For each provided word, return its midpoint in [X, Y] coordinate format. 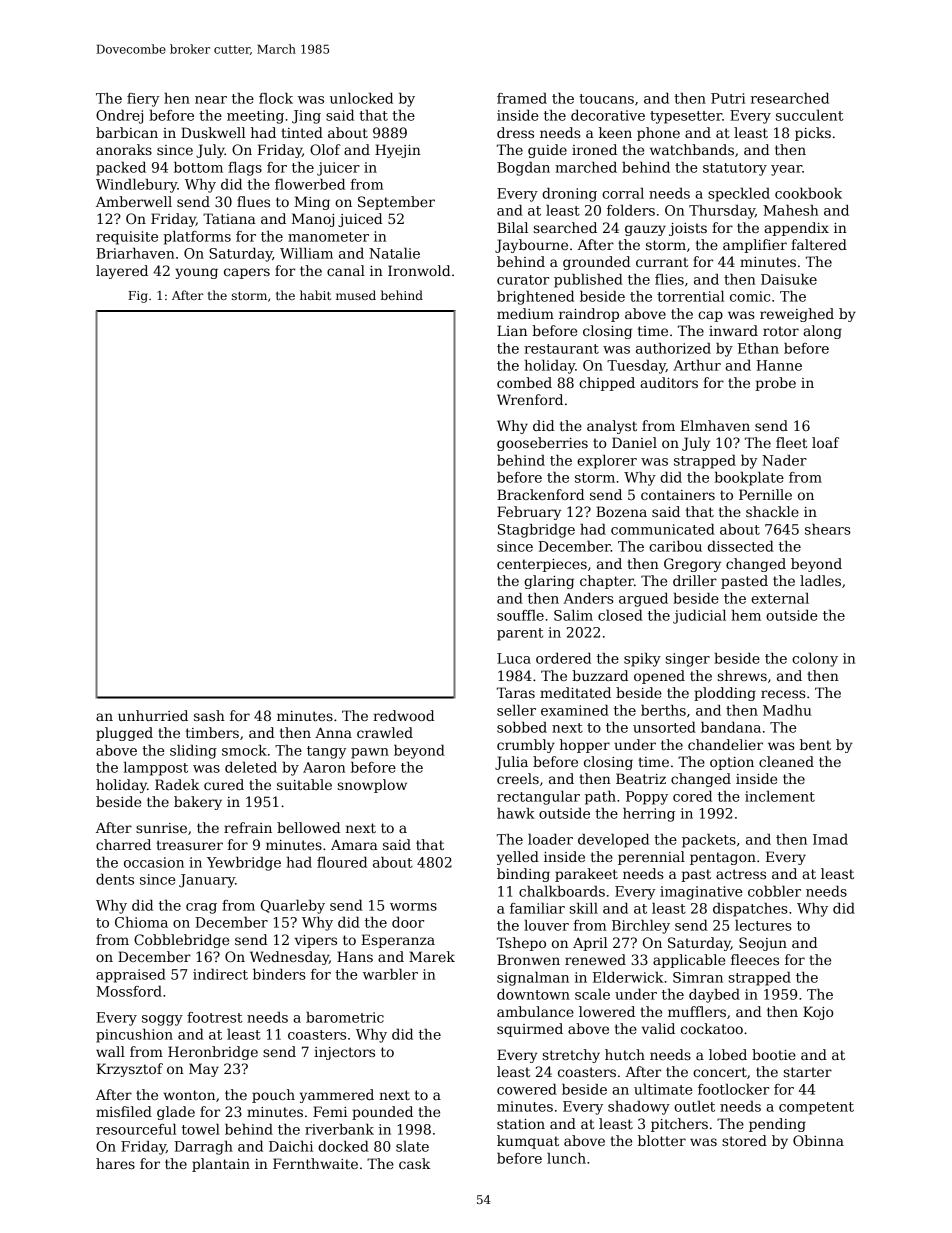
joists [688, 229]
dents [115, 879]
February [529, 513]
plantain [221, 1165]
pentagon [723, 858]
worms [413, 907]
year [786, 170]
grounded [597, 263]
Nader [784, 460]
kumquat [528, 1142]
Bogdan [523, 169]
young [196, 273]
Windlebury [136, 186]
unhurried [153, 715]
